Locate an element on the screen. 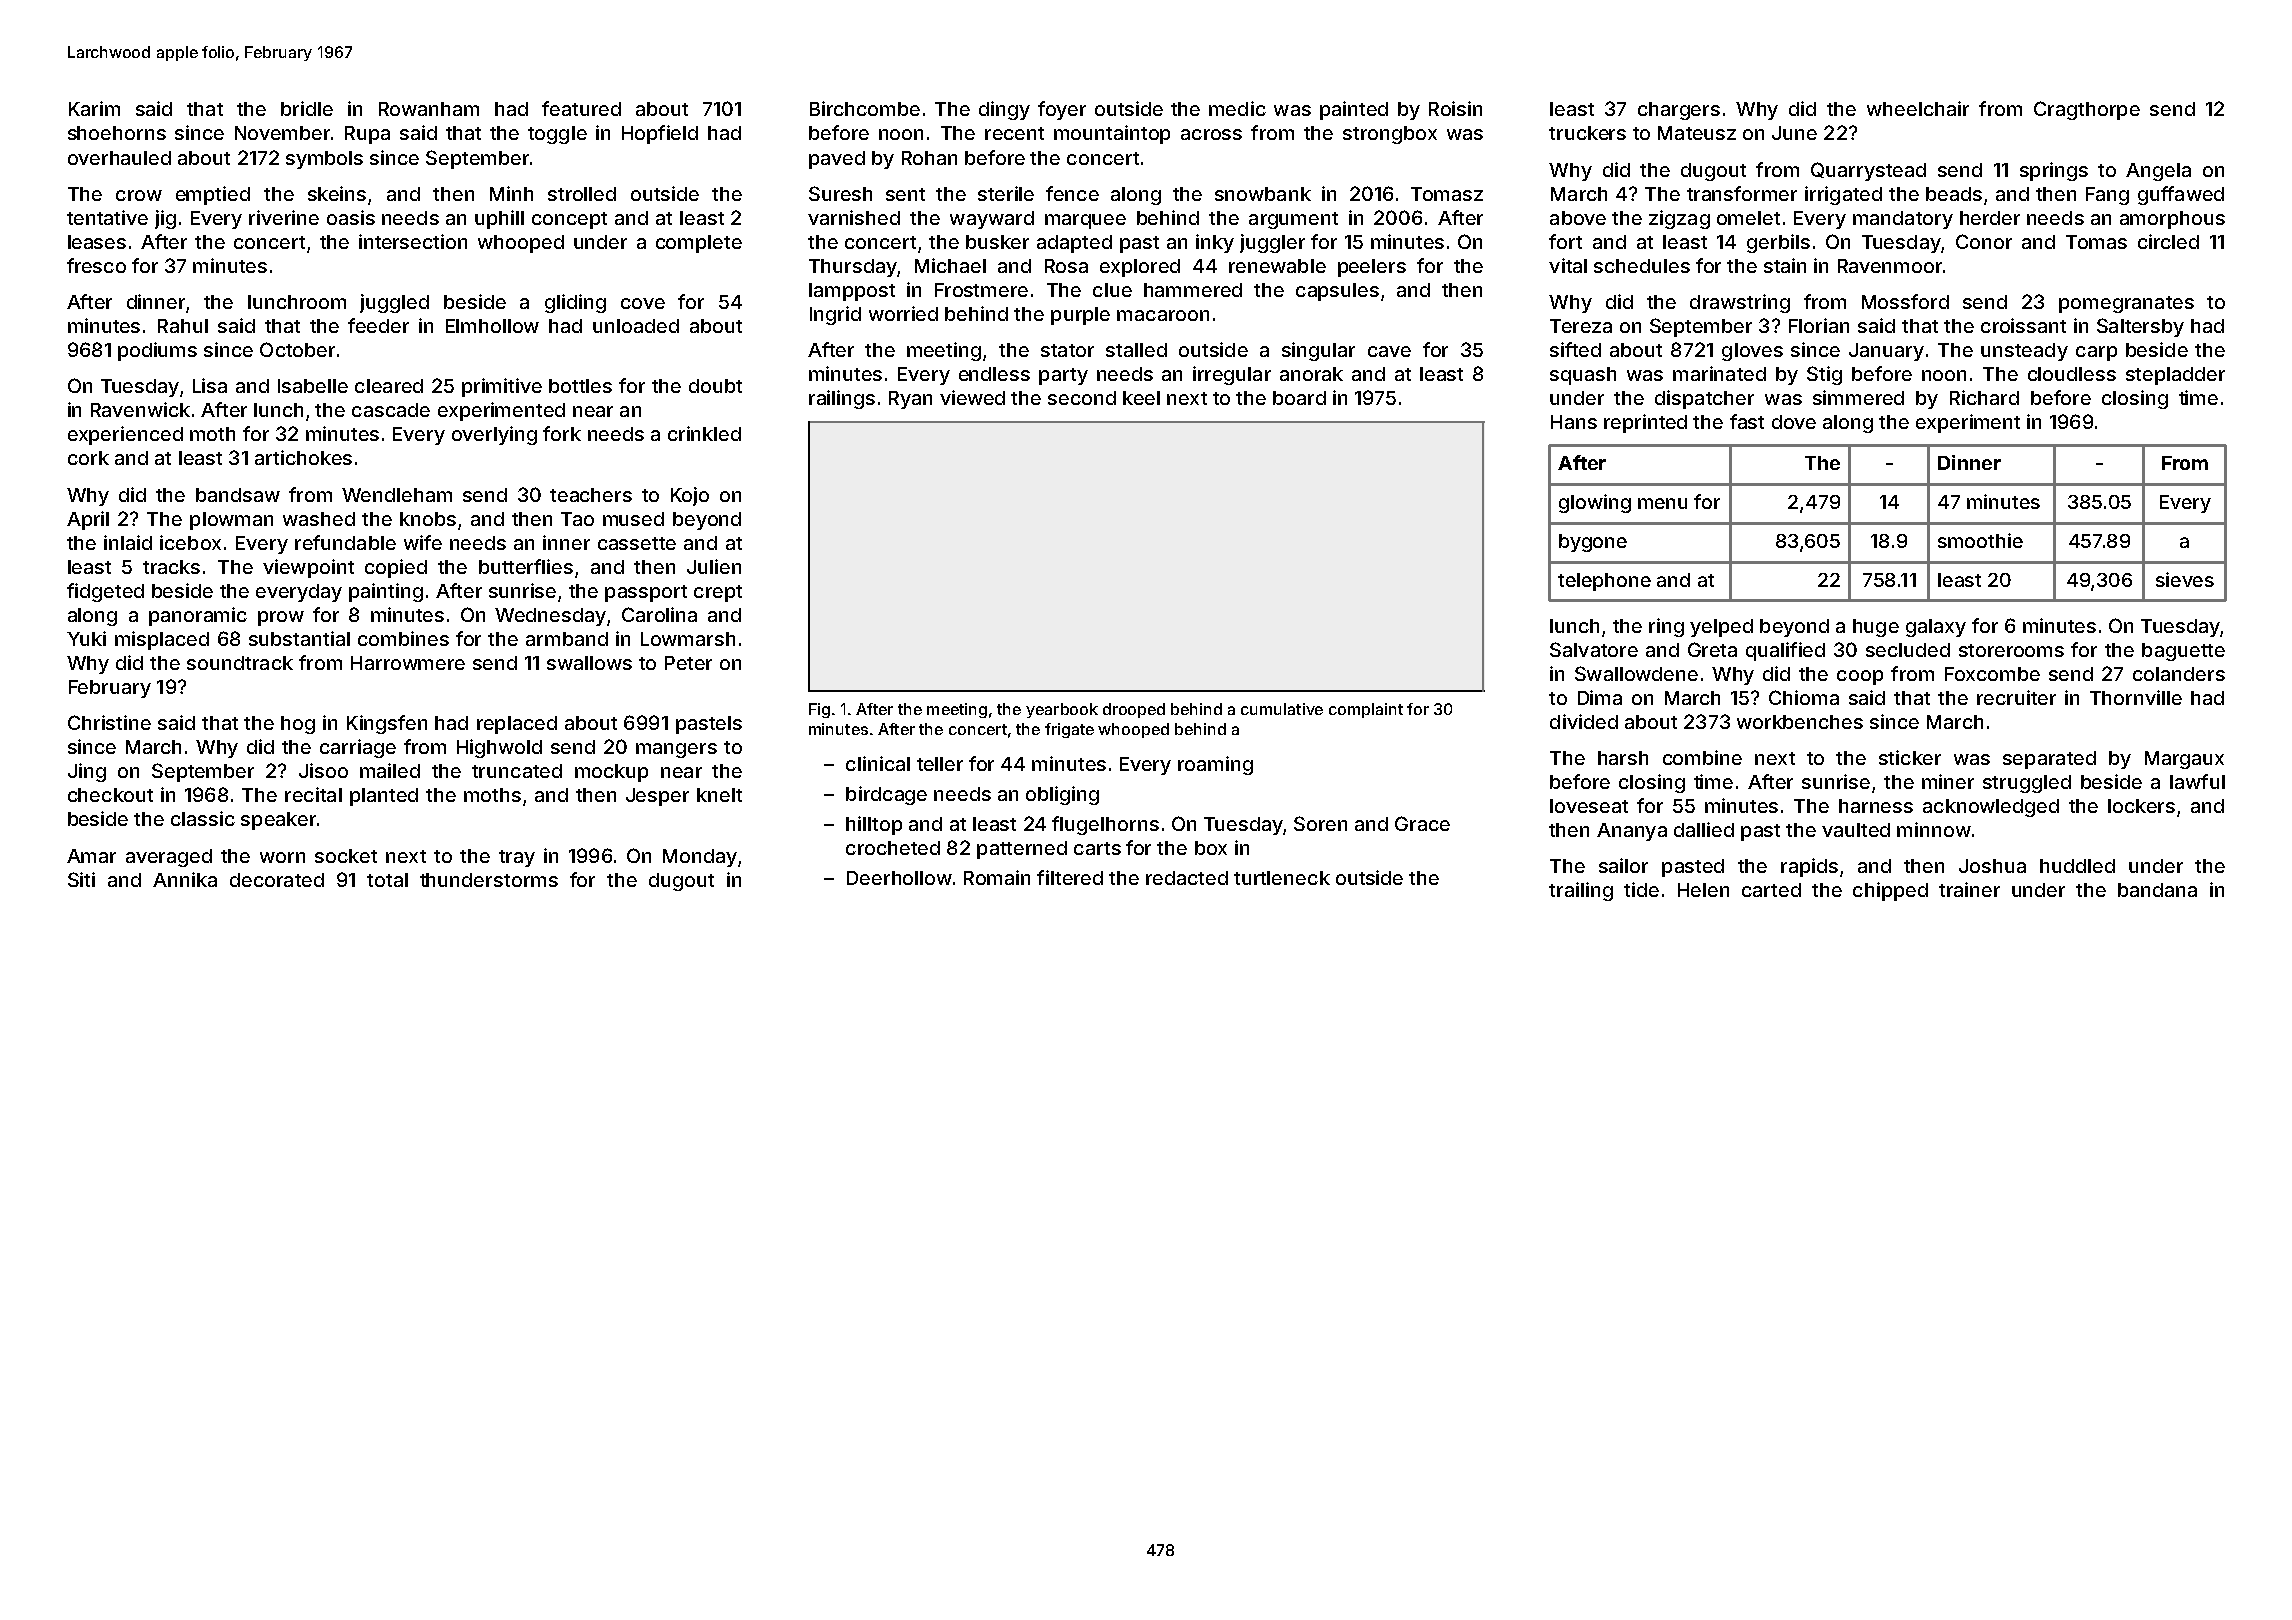  smoothie is located at coordinates (1980, 540).
